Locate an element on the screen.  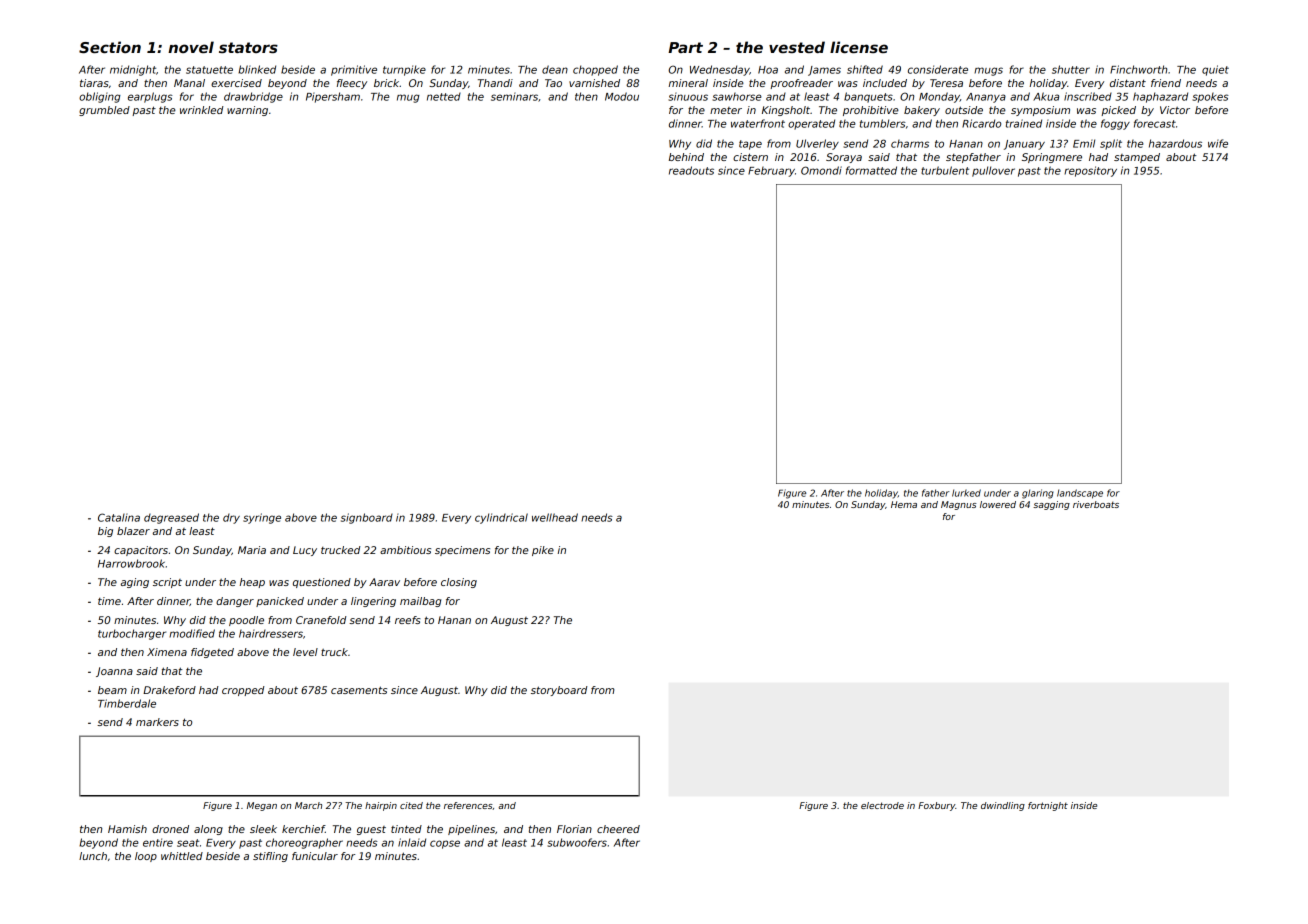
January is located at coordinates (1024, 145).
